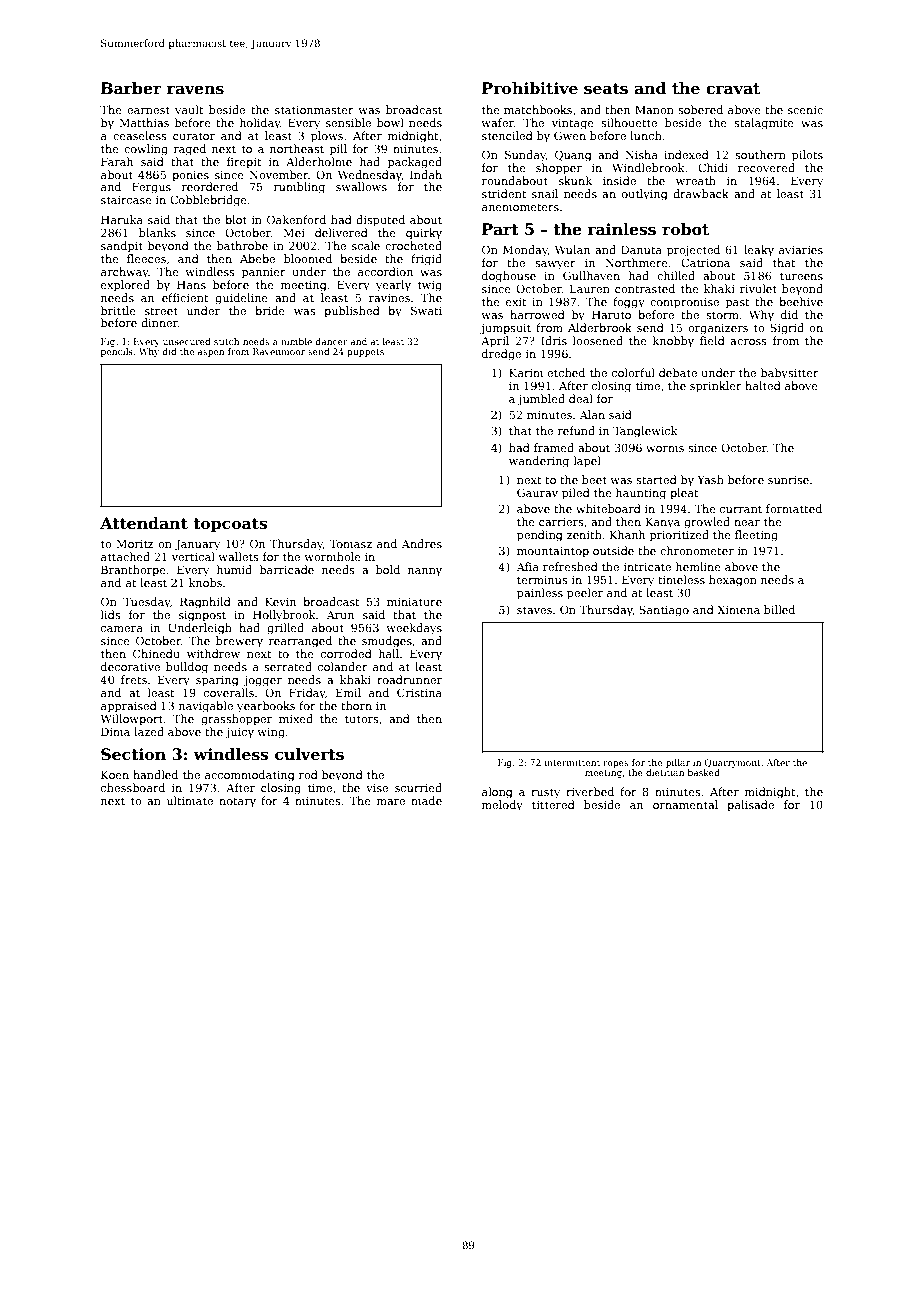 Image resolution: width=924 pixels, height=1308 pixels. Describe the element at coordinates (733, 89) in the page. I see `cravat` at that location.
